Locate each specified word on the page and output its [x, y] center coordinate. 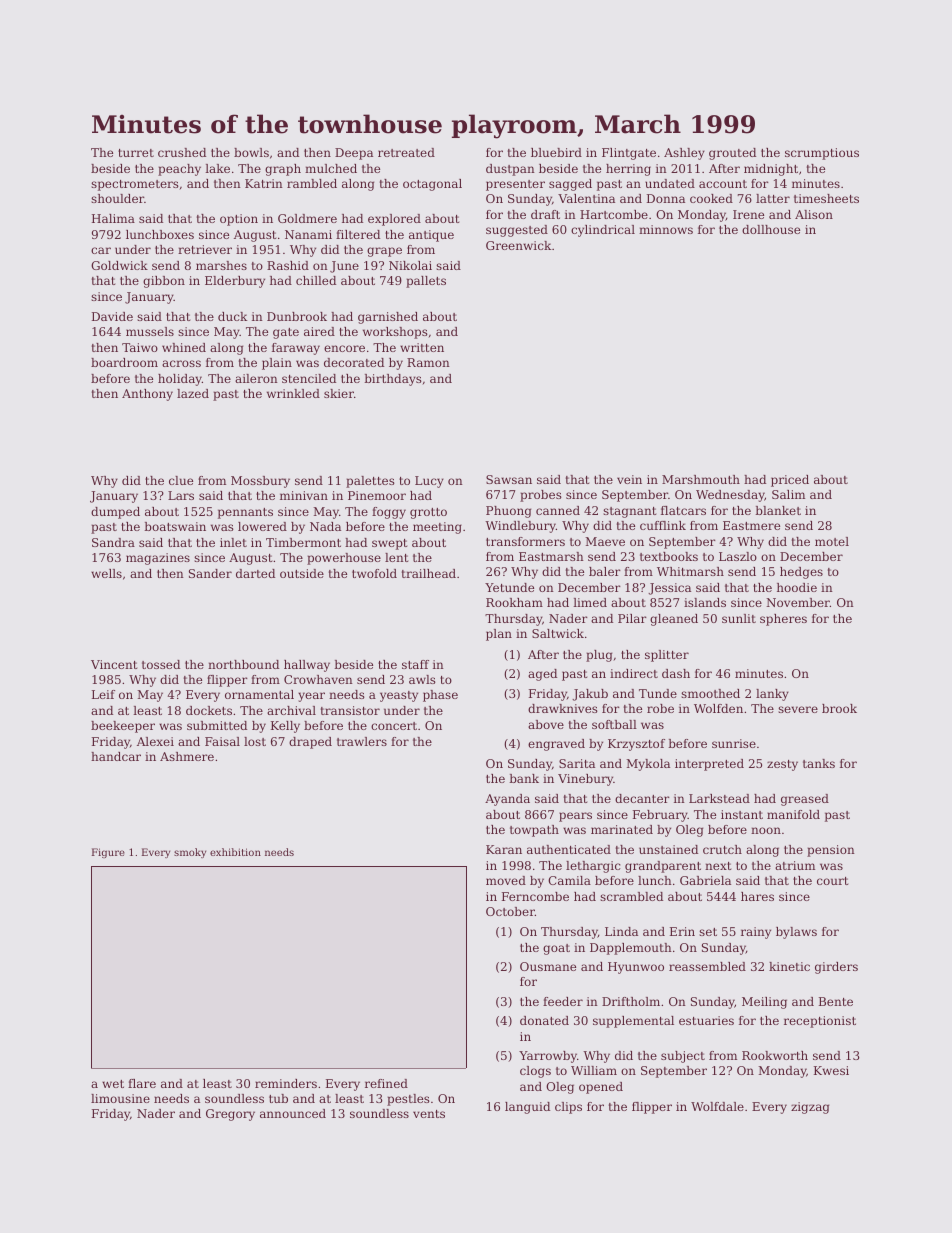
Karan [504, 849]
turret [136, 153]
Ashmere [187, 756]
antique [431, 236]
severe [798, 709]
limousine [120, 1098]
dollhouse [771, 229]
